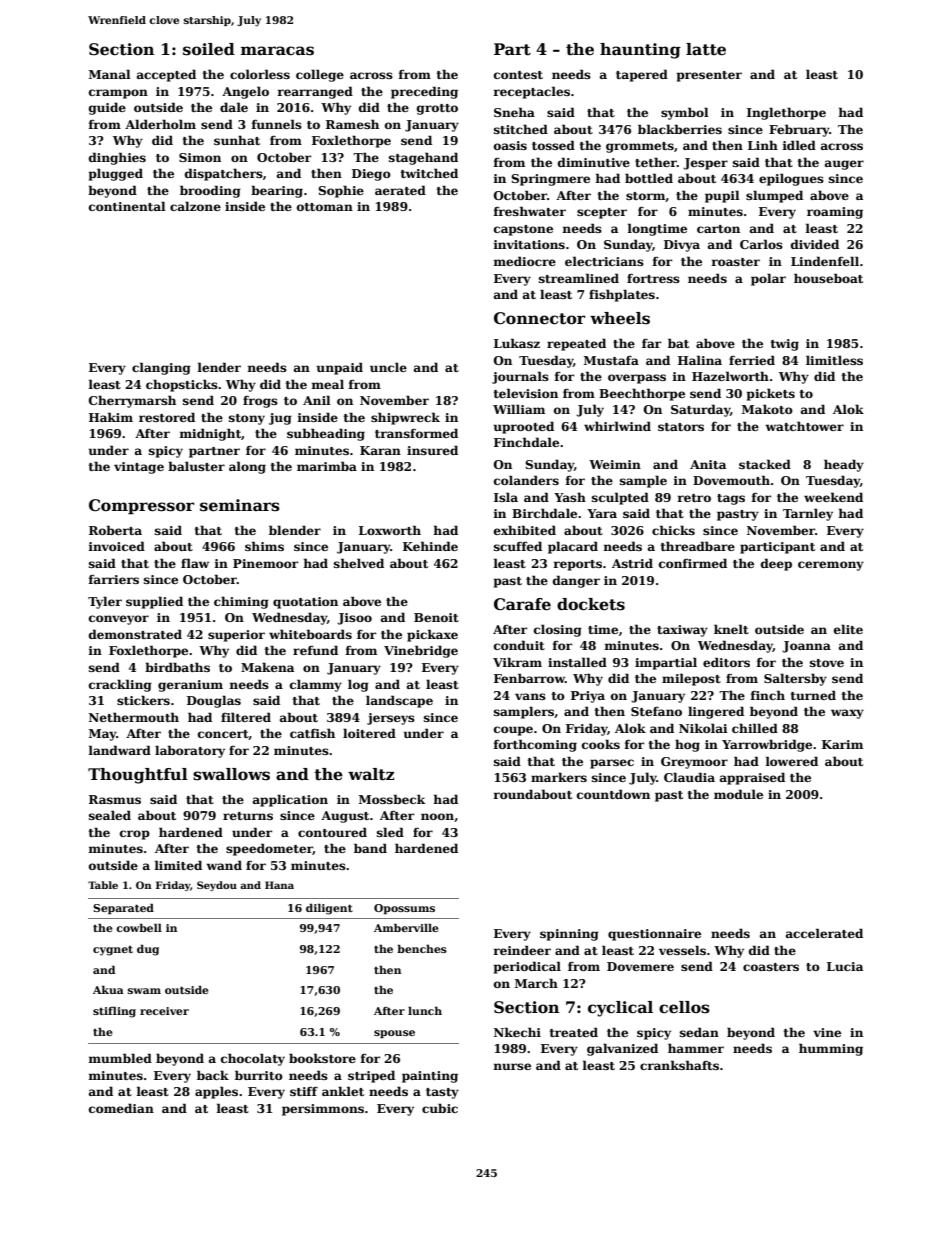  I want to click on Carafe, so click(522, 604).
